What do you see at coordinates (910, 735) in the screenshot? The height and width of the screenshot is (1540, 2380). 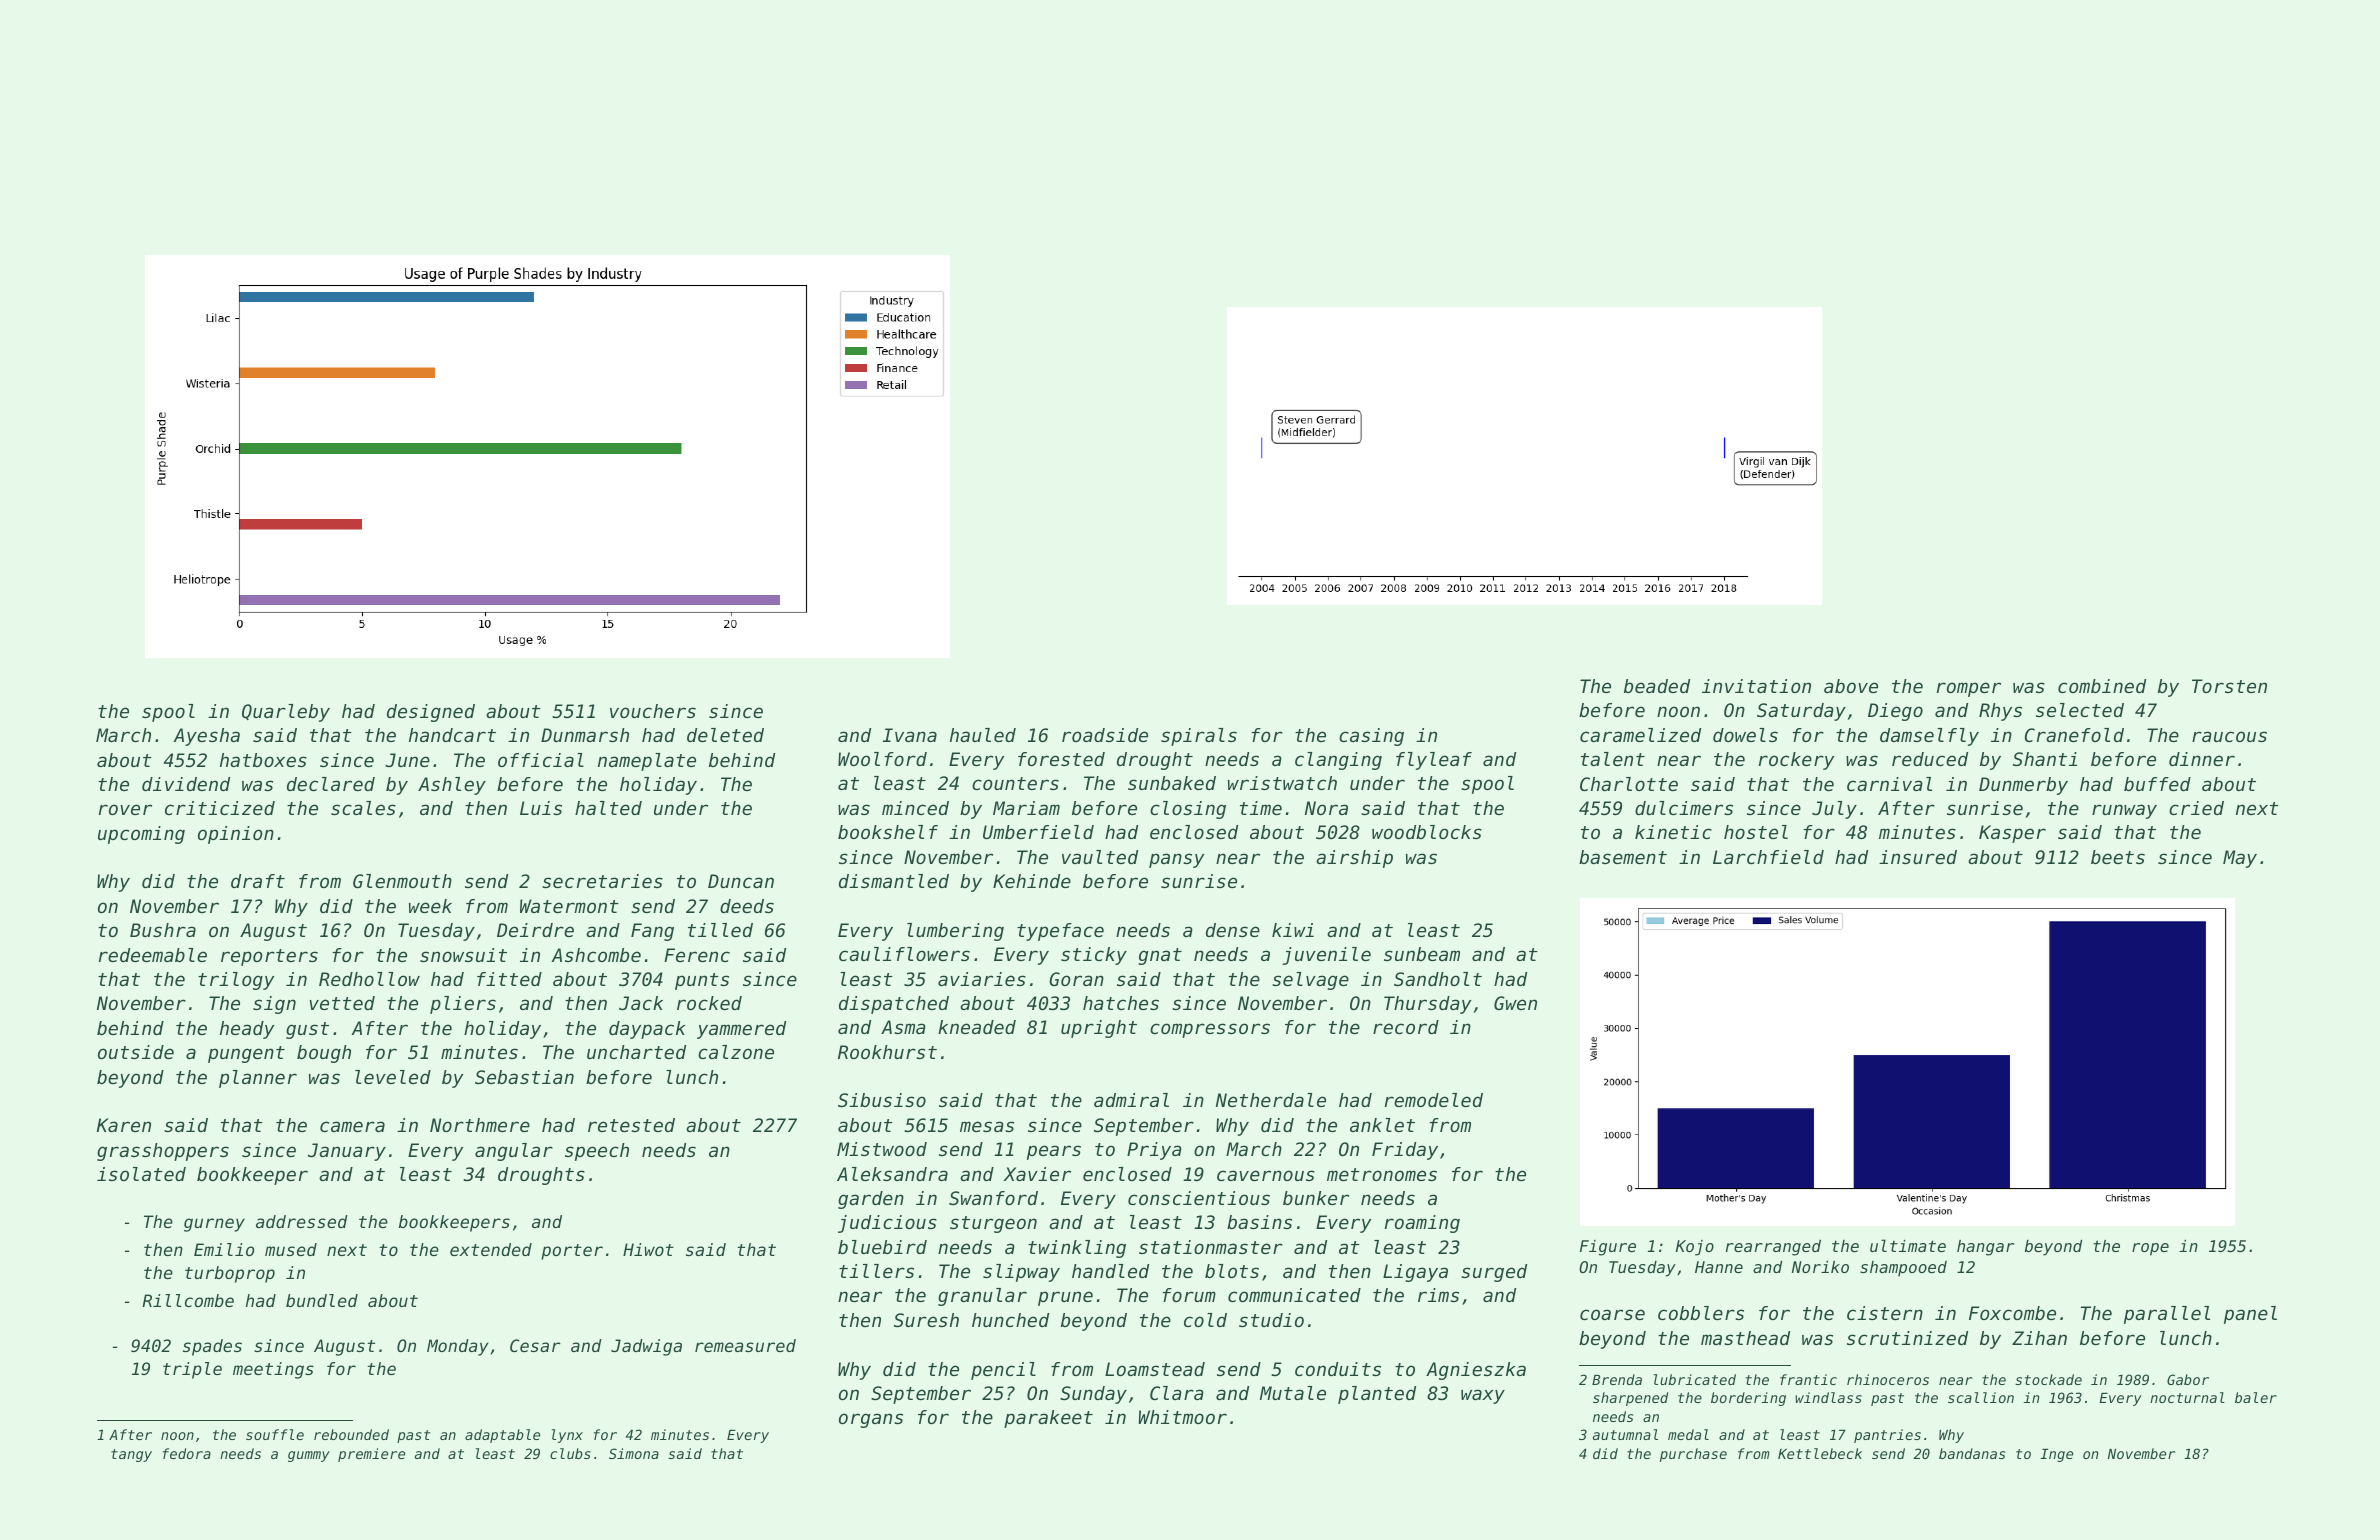 I see `Ivana` at bounding box center [910, 735].
